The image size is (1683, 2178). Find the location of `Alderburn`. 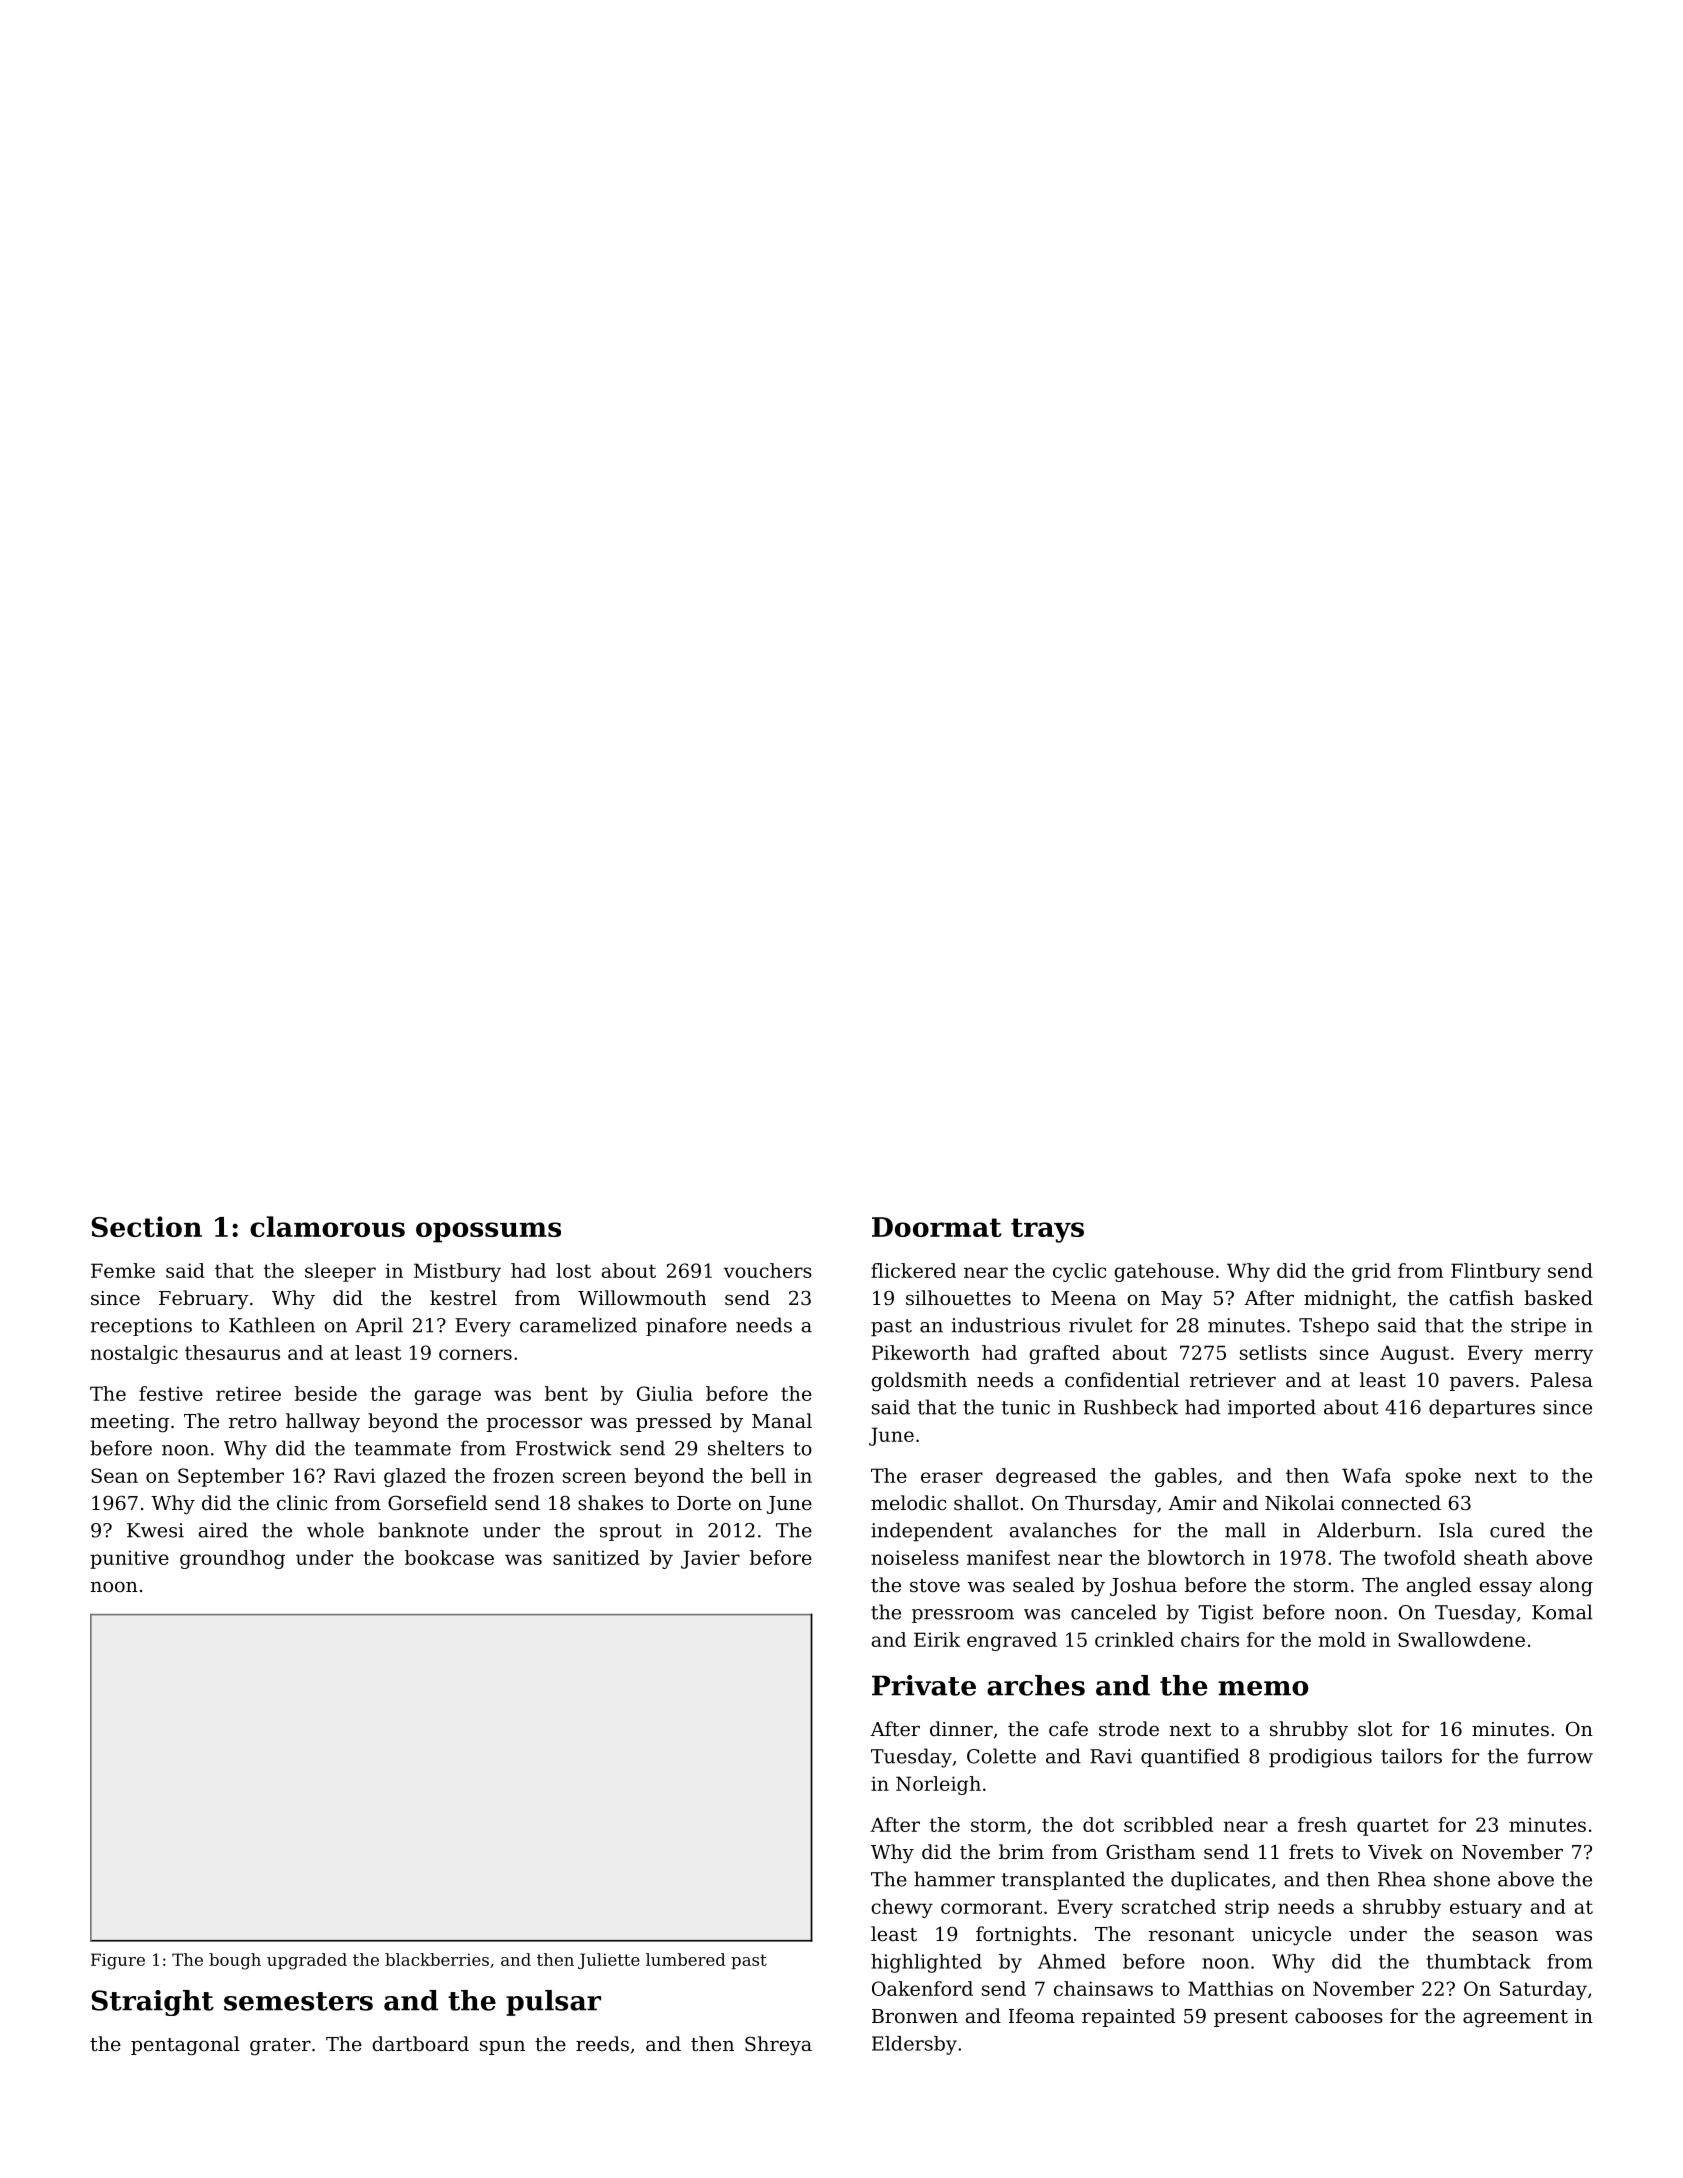

Alderburn is located at coordinates (1366, 1530).
